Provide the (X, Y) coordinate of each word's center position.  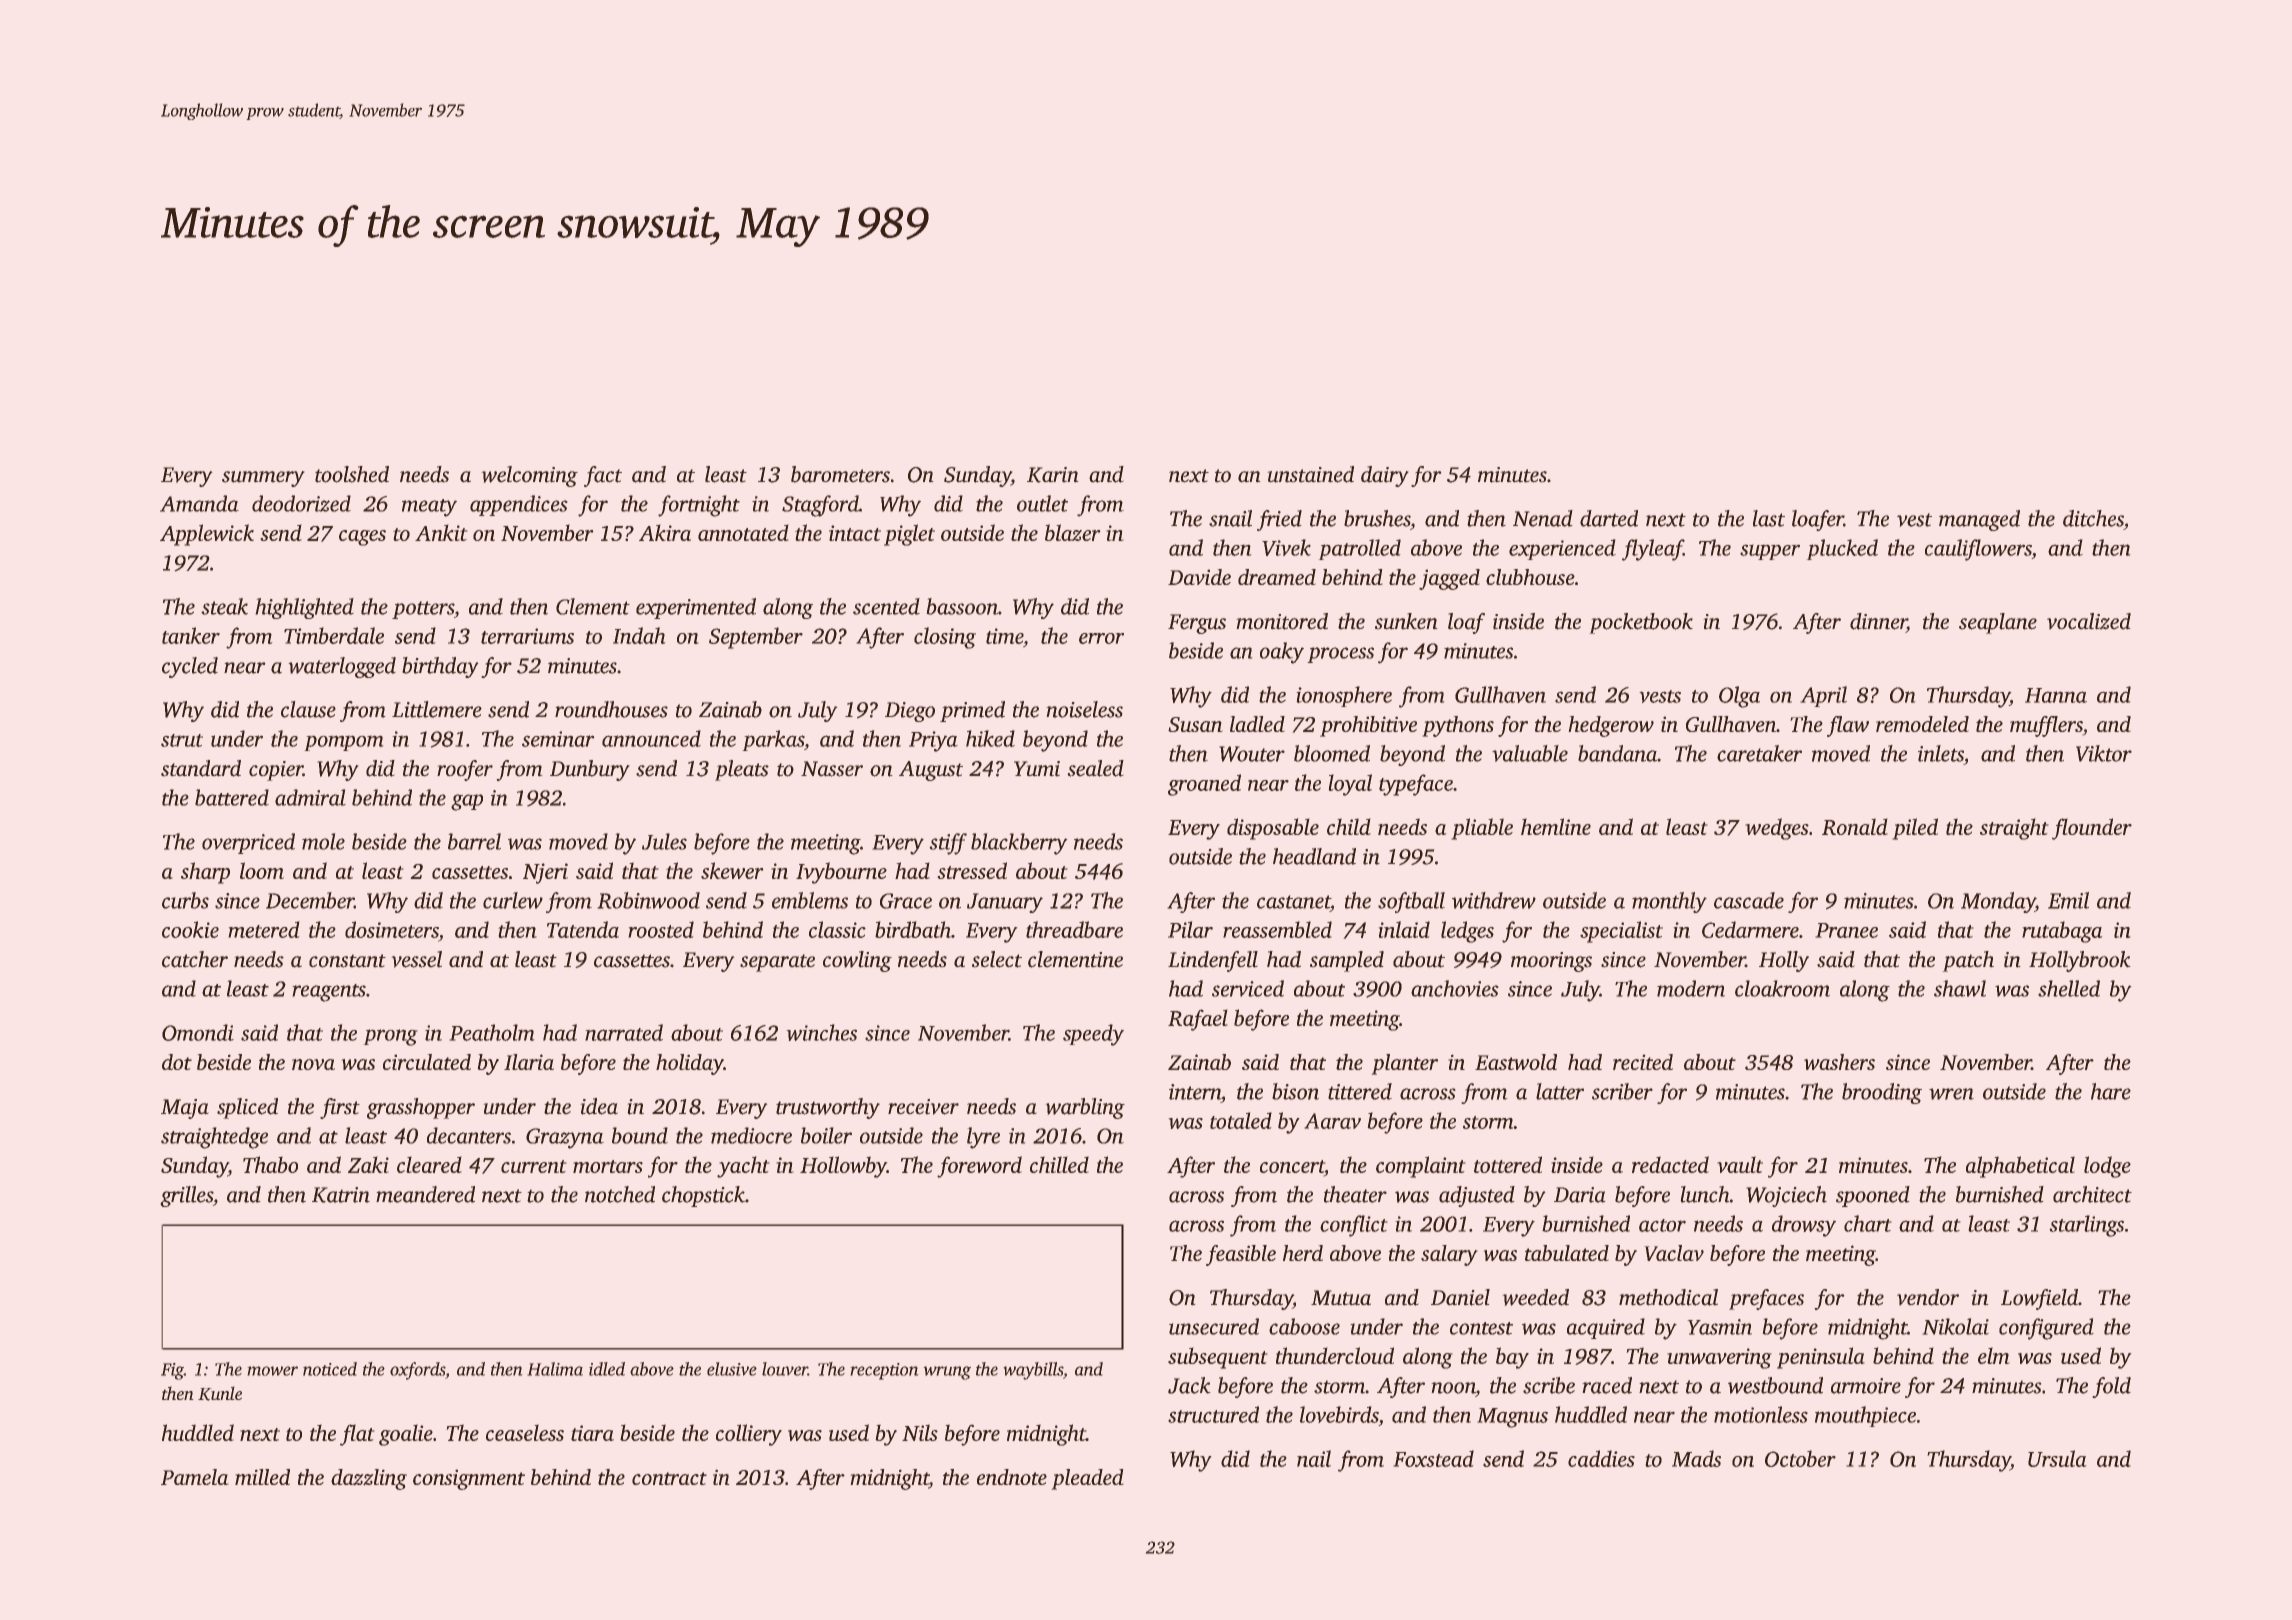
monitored (1282, 621)
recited (1643, 1062)
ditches (2093, 518)
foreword (979, 1167)
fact (603, 476)
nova (313, 1064)
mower (272, 1371)
